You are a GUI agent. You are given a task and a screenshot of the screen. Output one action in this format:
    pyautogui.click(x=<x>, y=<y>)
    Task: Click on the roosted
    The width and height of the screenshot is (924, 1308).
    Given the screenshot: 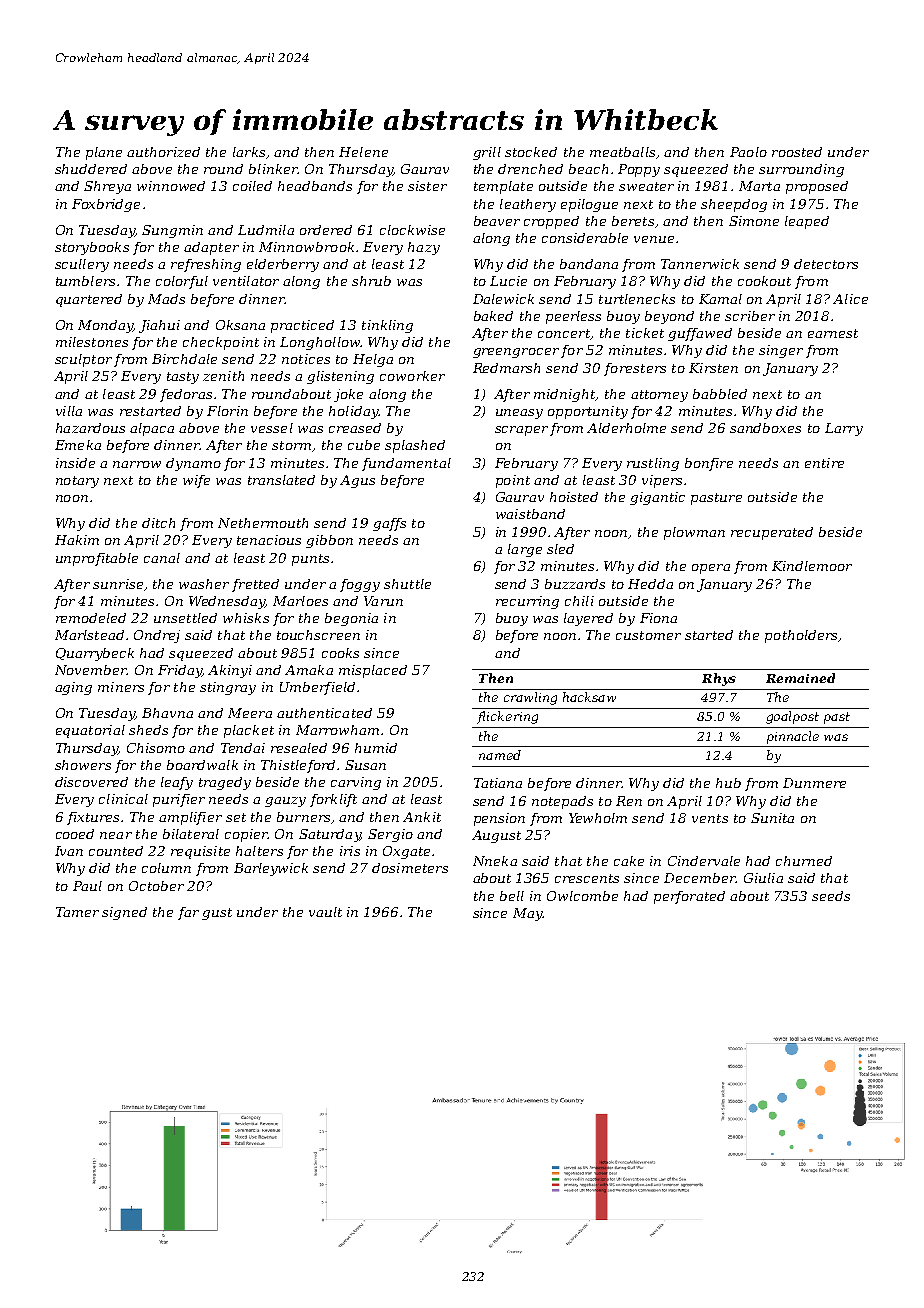 What is the action you would take?
    pyautogui.click(x=797, y=152)
